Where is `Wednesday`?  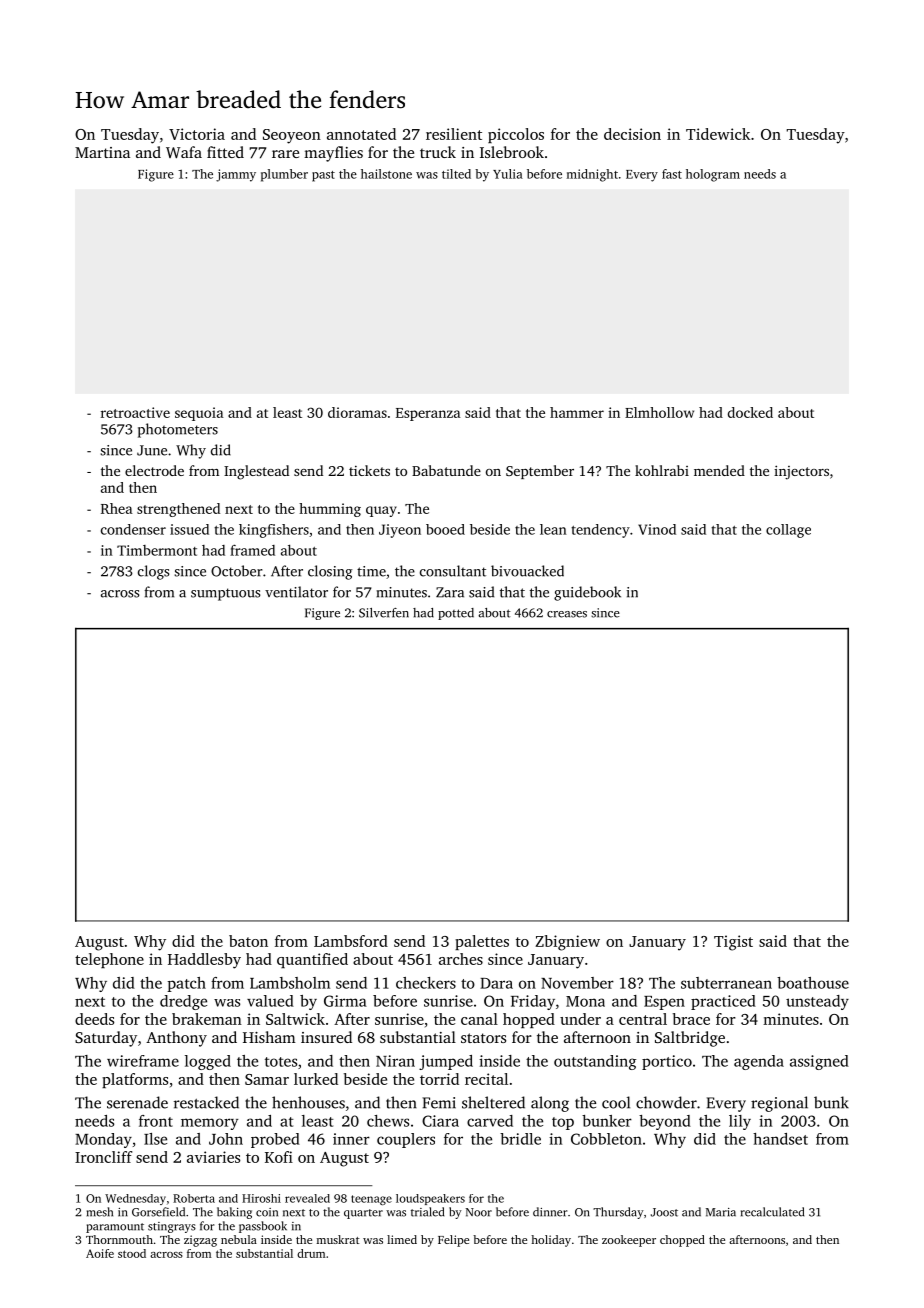 Wednesday is located at coordinates (135, 1199).
